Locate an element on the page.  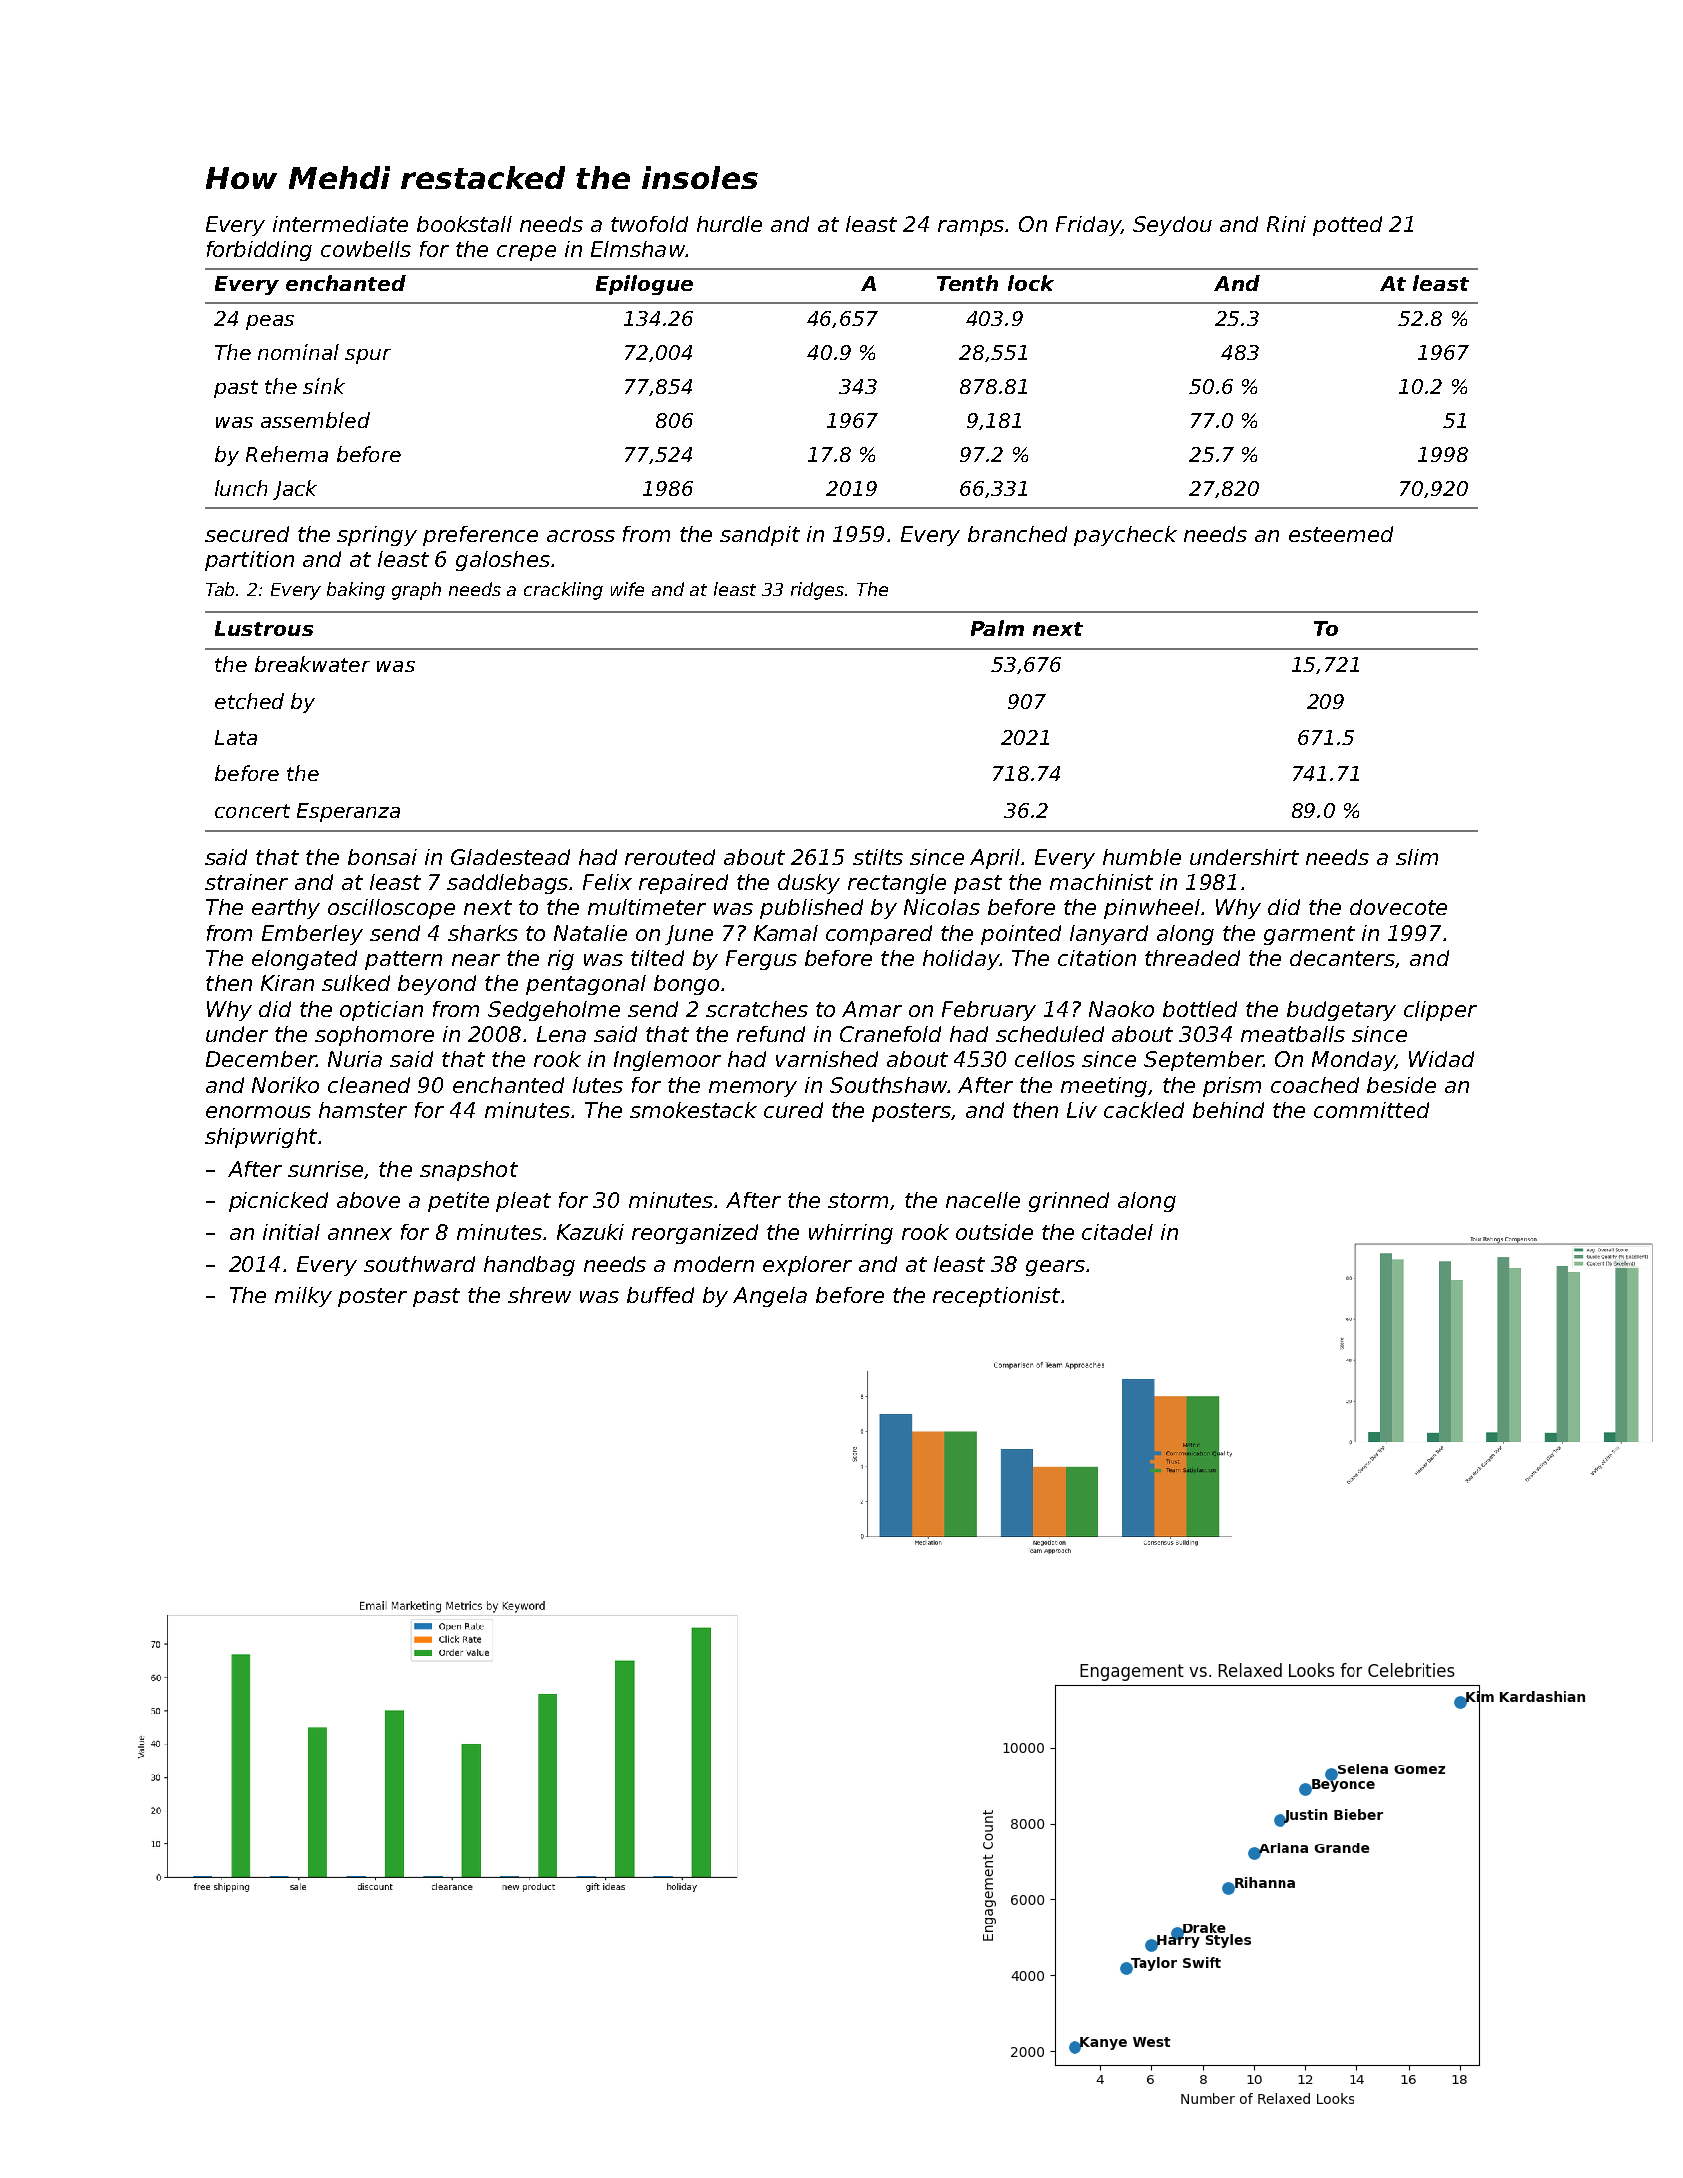
concert is located at coordinates (252, 811).
